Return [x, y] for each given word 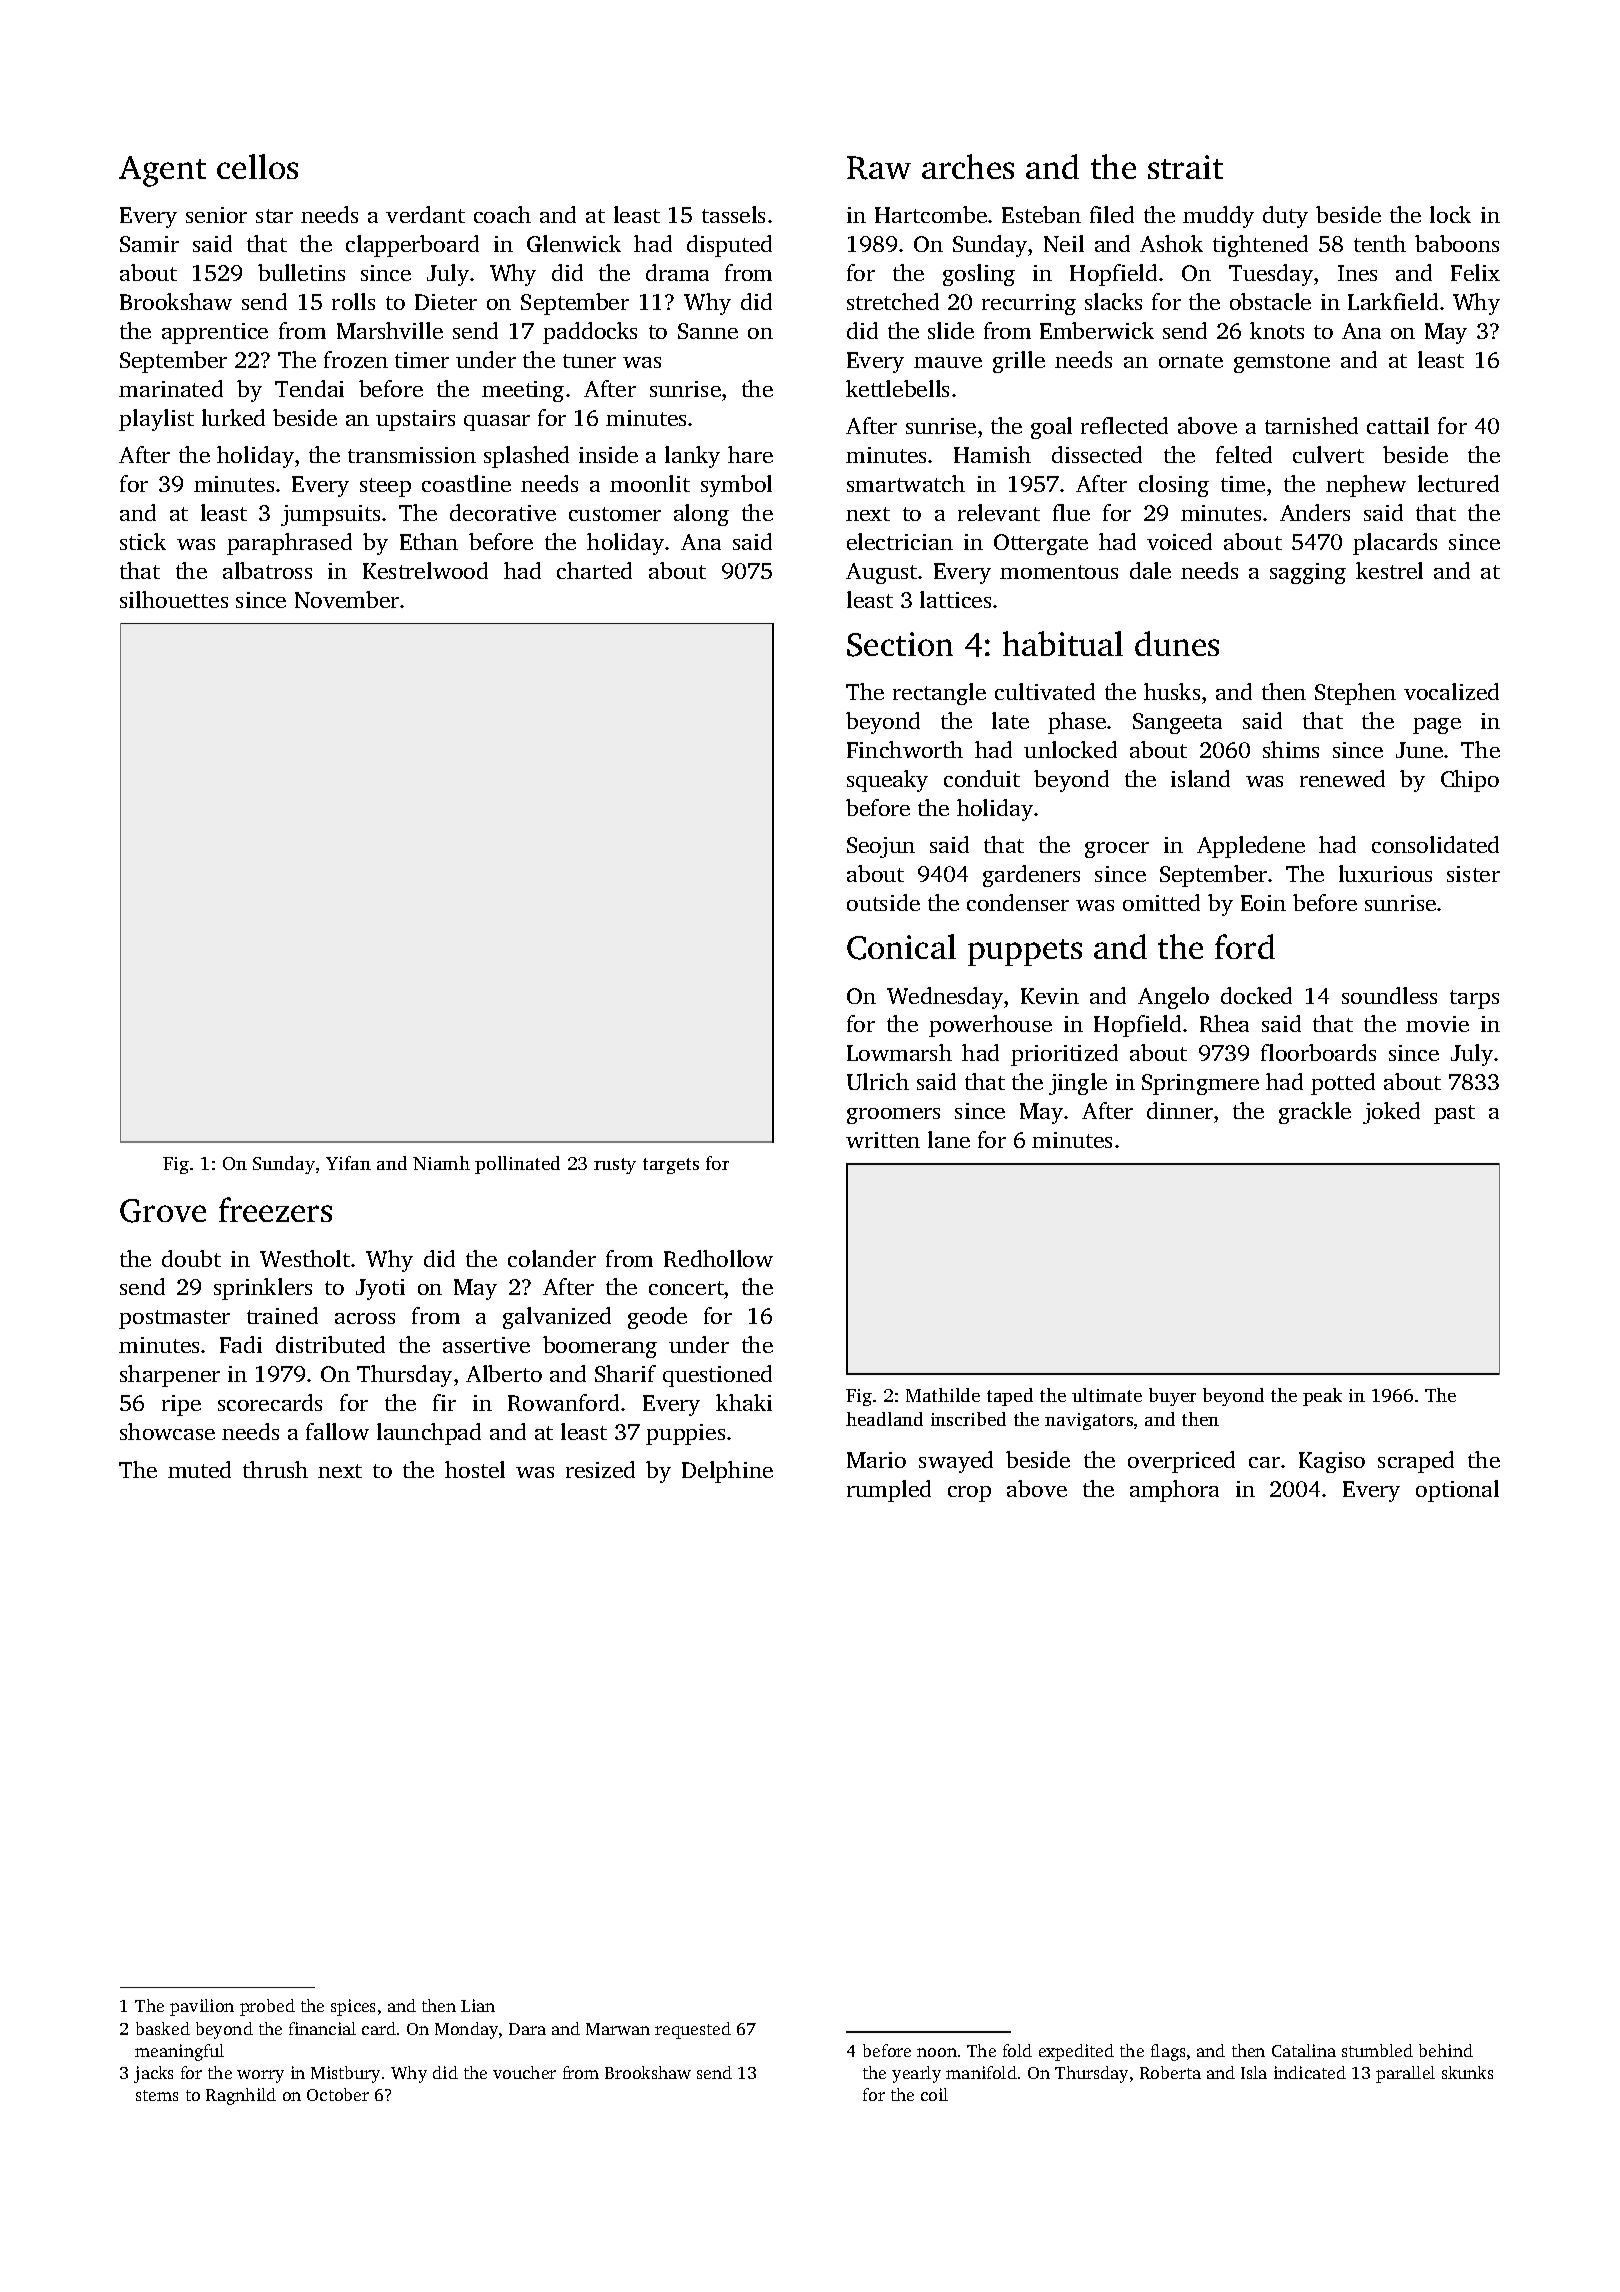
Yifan [348, 1163]
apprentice [215, 333]
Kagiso [1332, 1462]
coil [934, 2094]
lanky [692, 457]
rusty [615, 1166]
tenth [1380, 243]
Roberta [1170, 2072]
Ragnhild [241, 2096]
